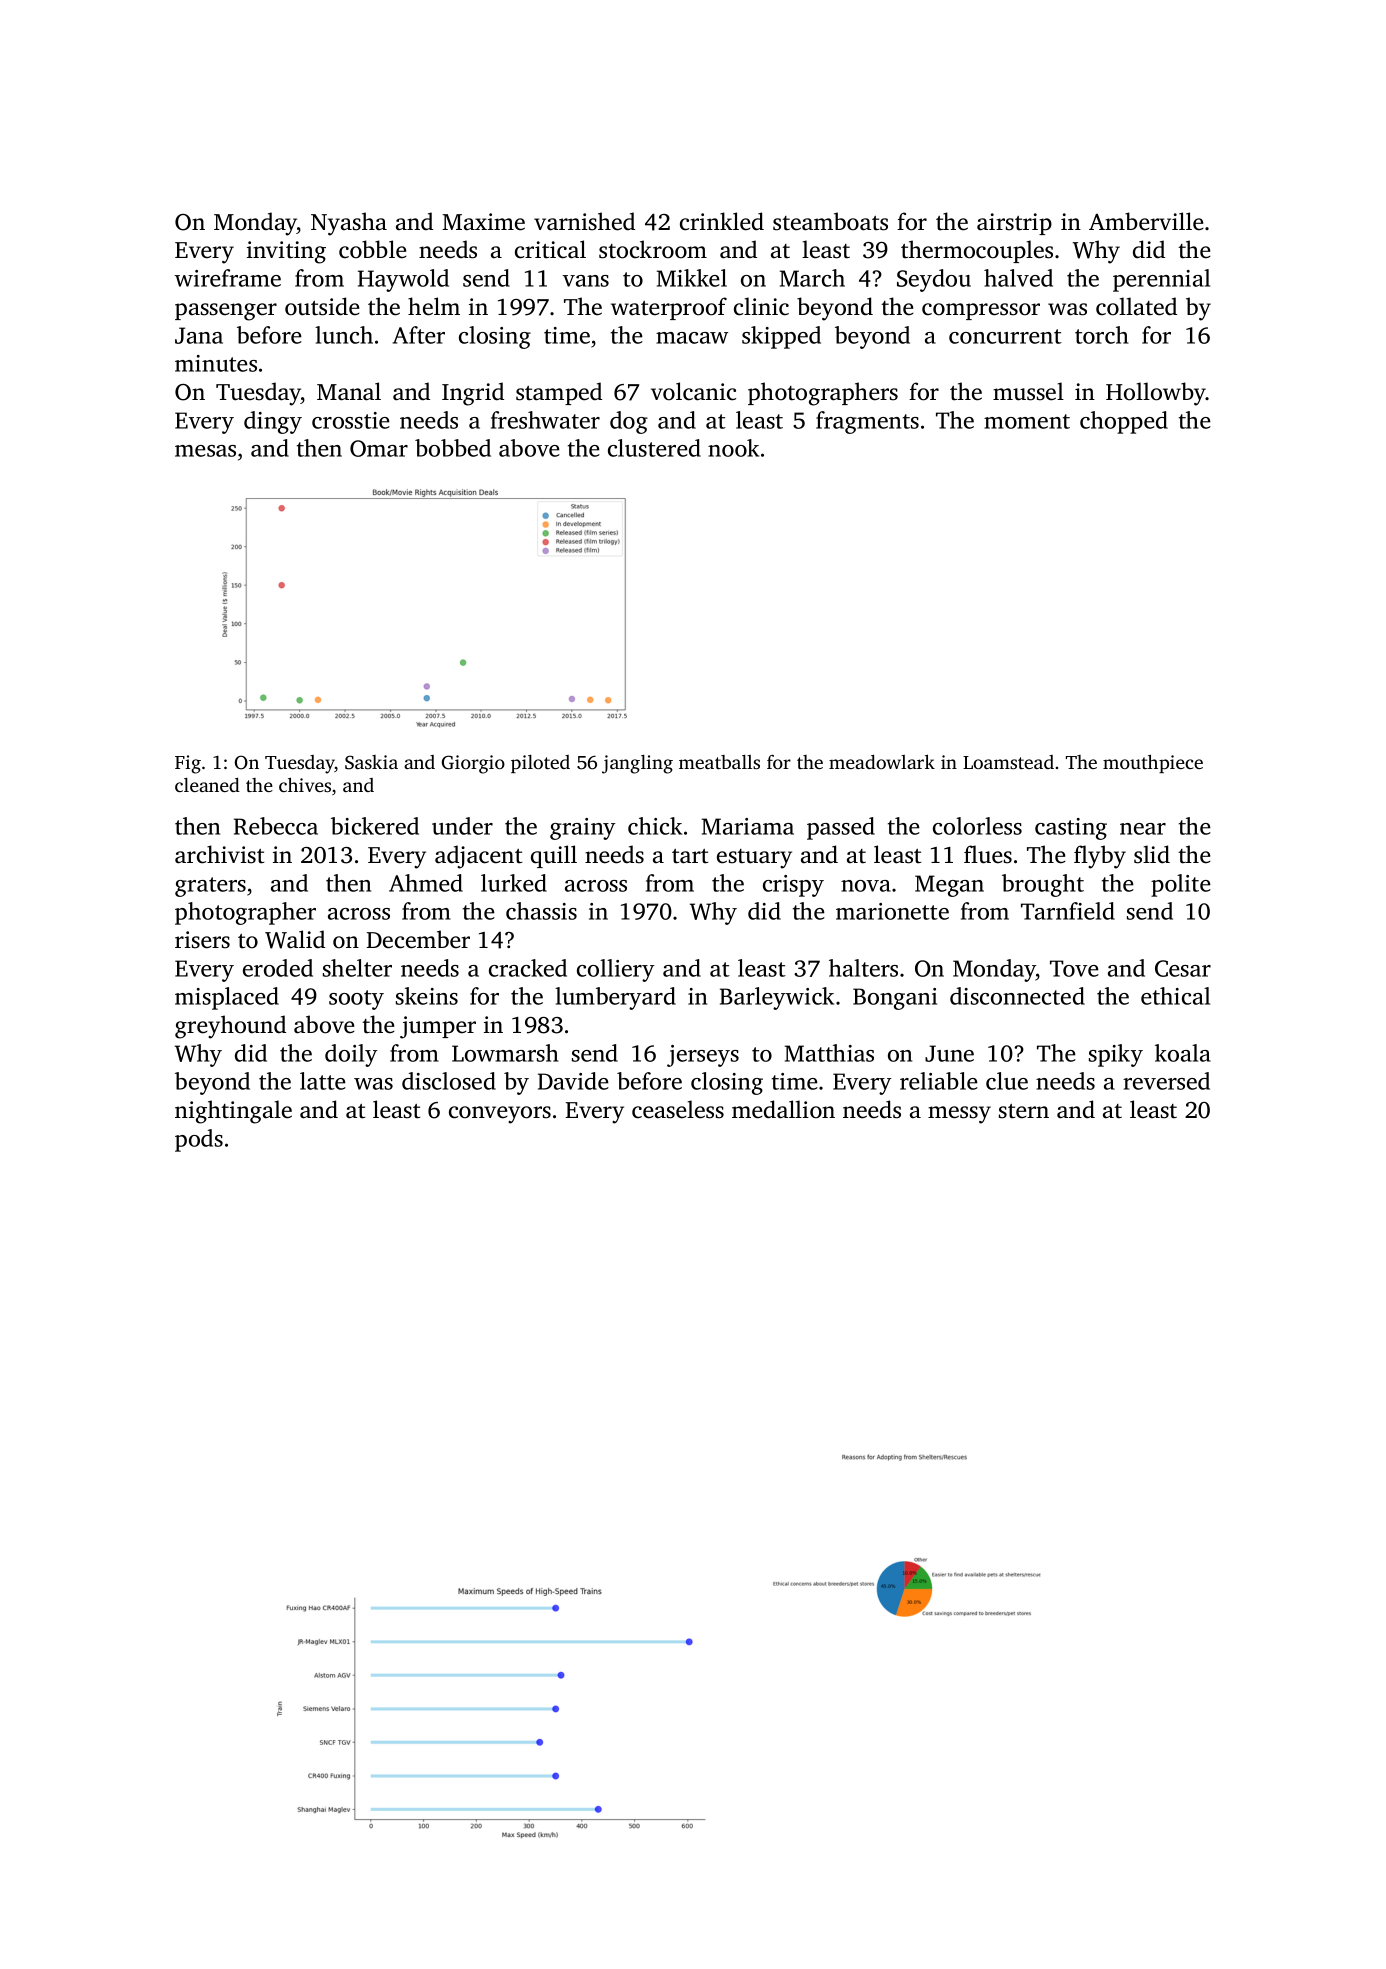  What do you see at coordinates (349, 224) in the page?
I see `Nyasha` at bounding box center [349, 224].
